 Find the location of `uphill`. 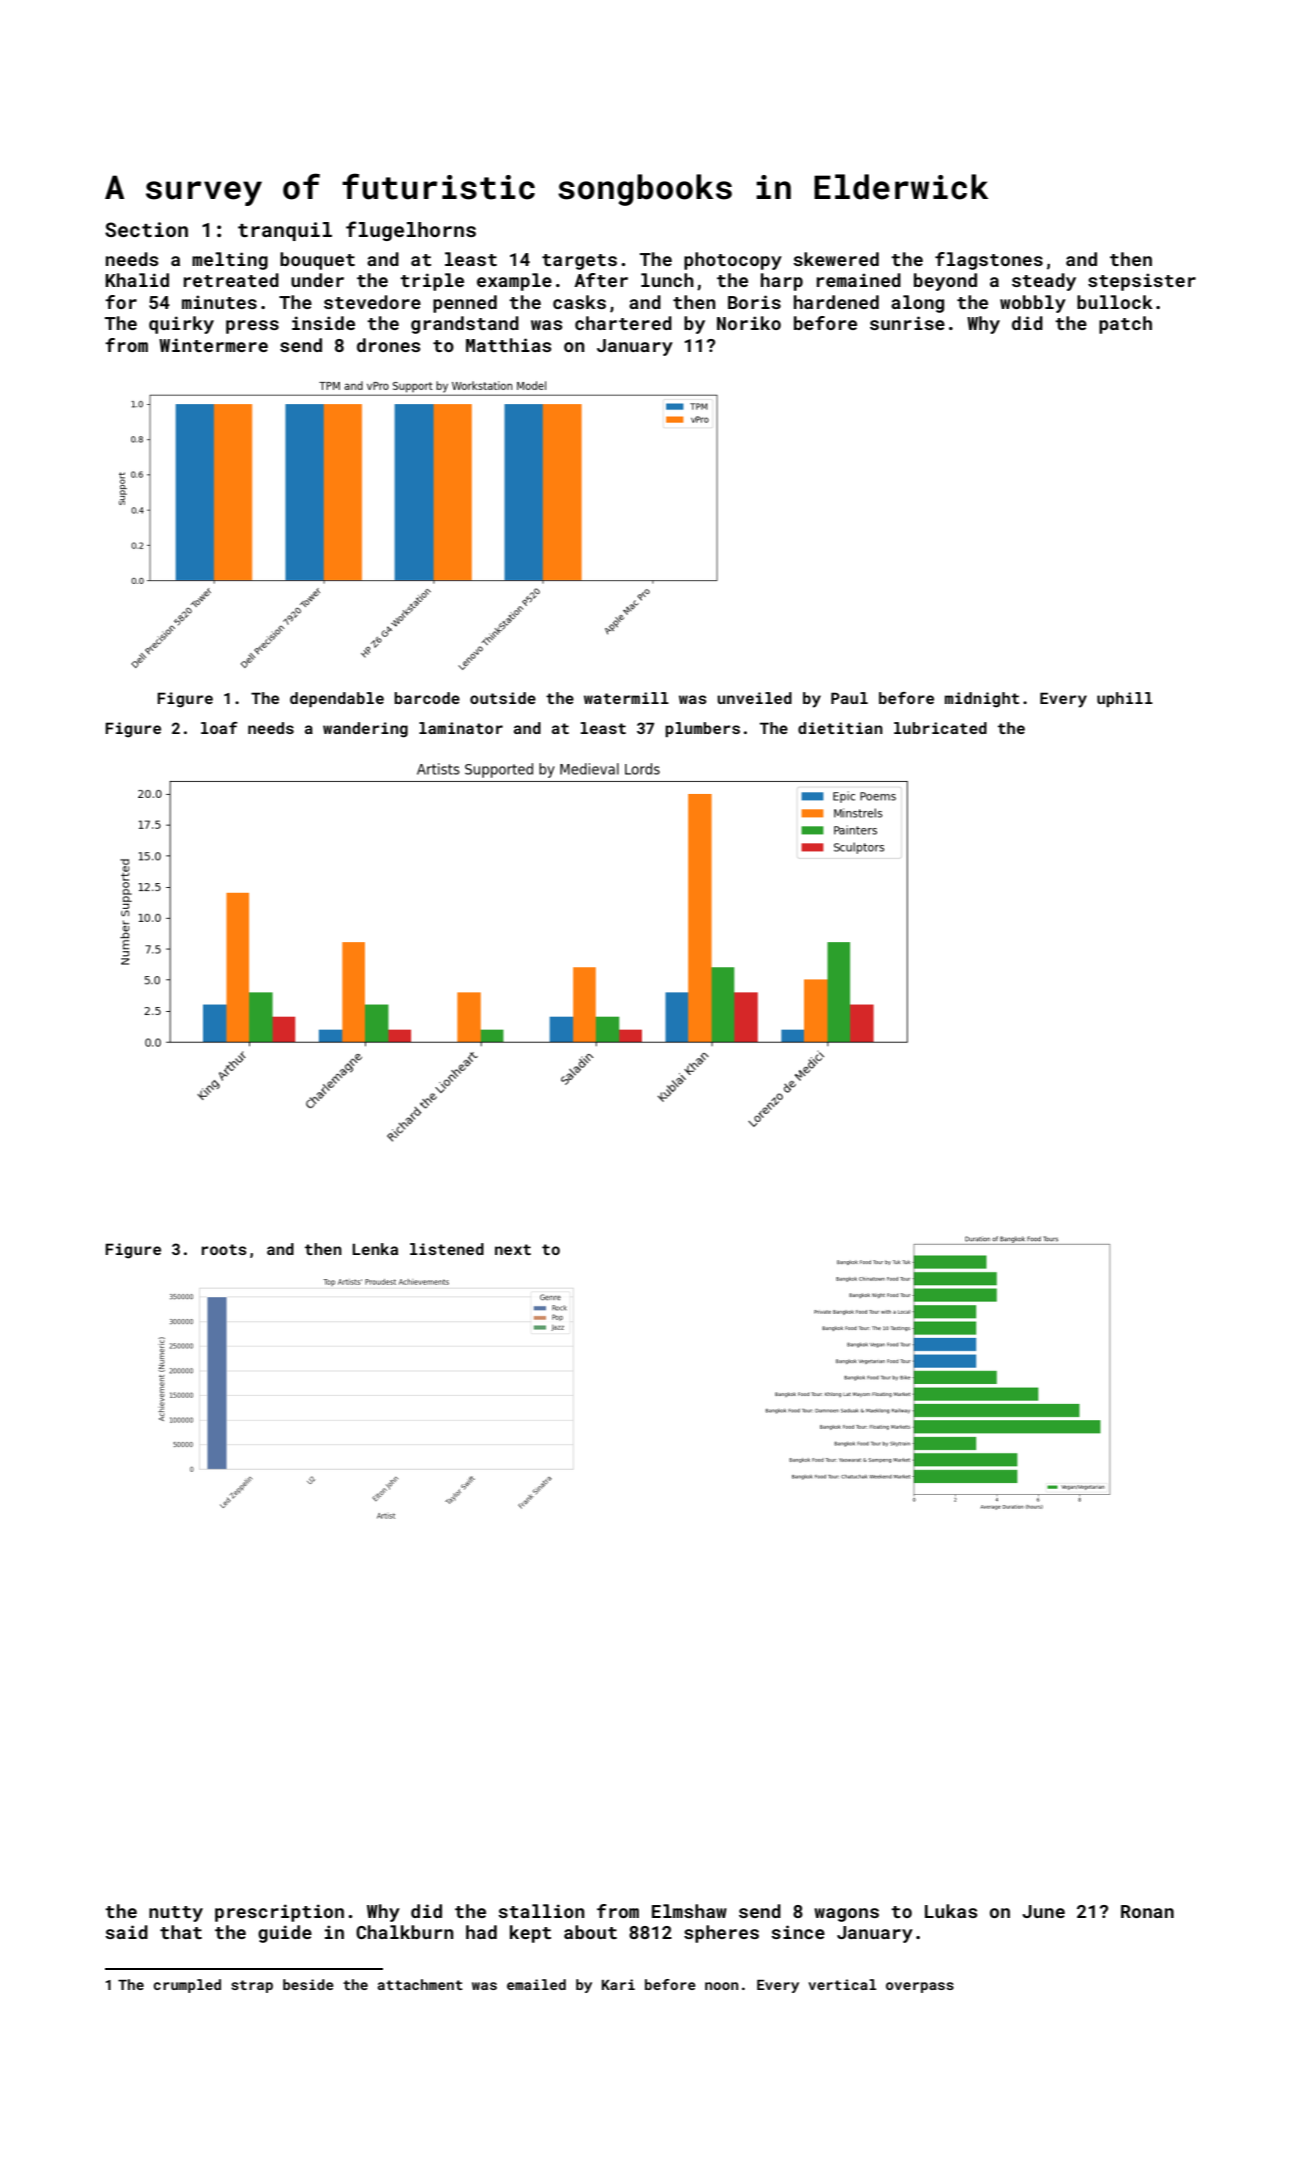

uphill is located at coordinates (1125, 699).
